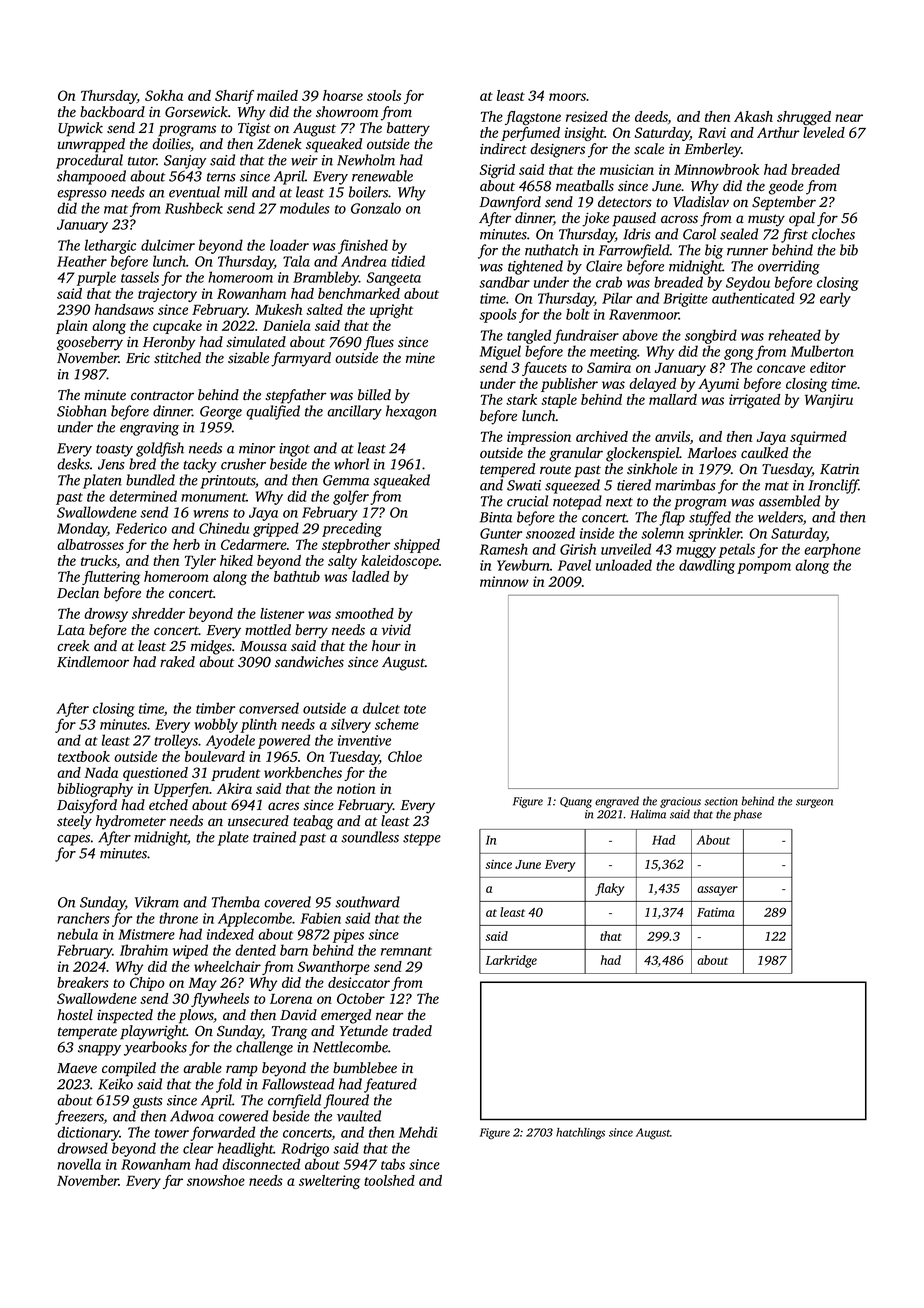 This screenshot has width=924, height=1308. What do you see at coordinates (498, 315) in the screenshot?
I see `spools` at bounding box center [498, 315].
